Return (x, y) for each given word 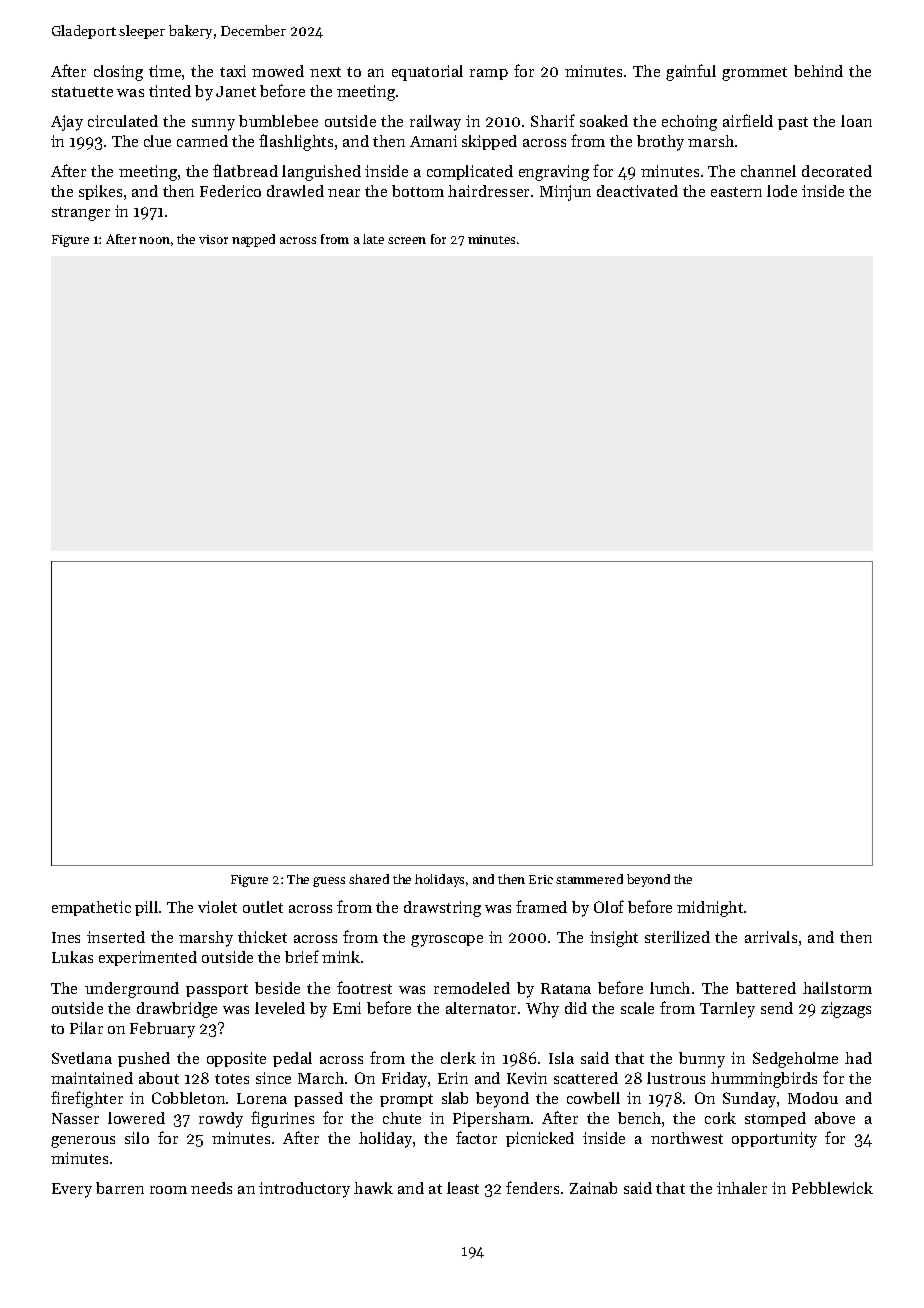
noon (154, 240)
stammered (589, 879)
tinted (170, 91)
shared (369, 879)
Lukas (72, 957)
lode (782, 191)
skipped (489, 142)
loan (856, 121)
